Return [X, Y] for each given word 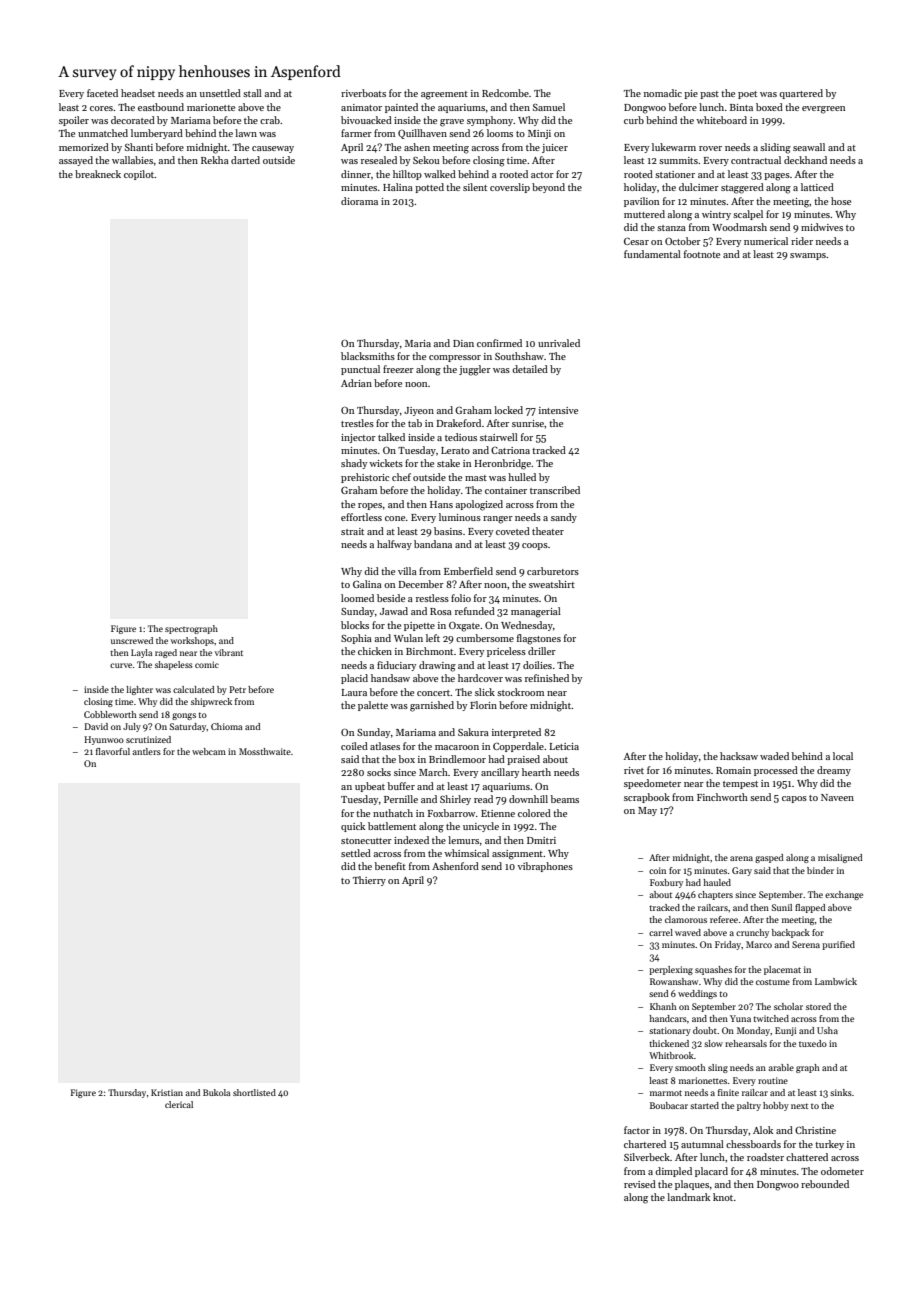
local [843, 756]
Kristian [167, 1092]
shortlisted [254, 1092]
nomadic [663, 93]
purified [838, 945]
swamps [808, 256]
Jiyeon [419, 411]
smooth [690, 1067]
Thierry [369, 881]
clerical [179, 1104]
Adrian [356, 383]
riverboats [363, 93]
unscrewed [132, 640]
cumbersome [485, 638]
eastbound [161, 107]
